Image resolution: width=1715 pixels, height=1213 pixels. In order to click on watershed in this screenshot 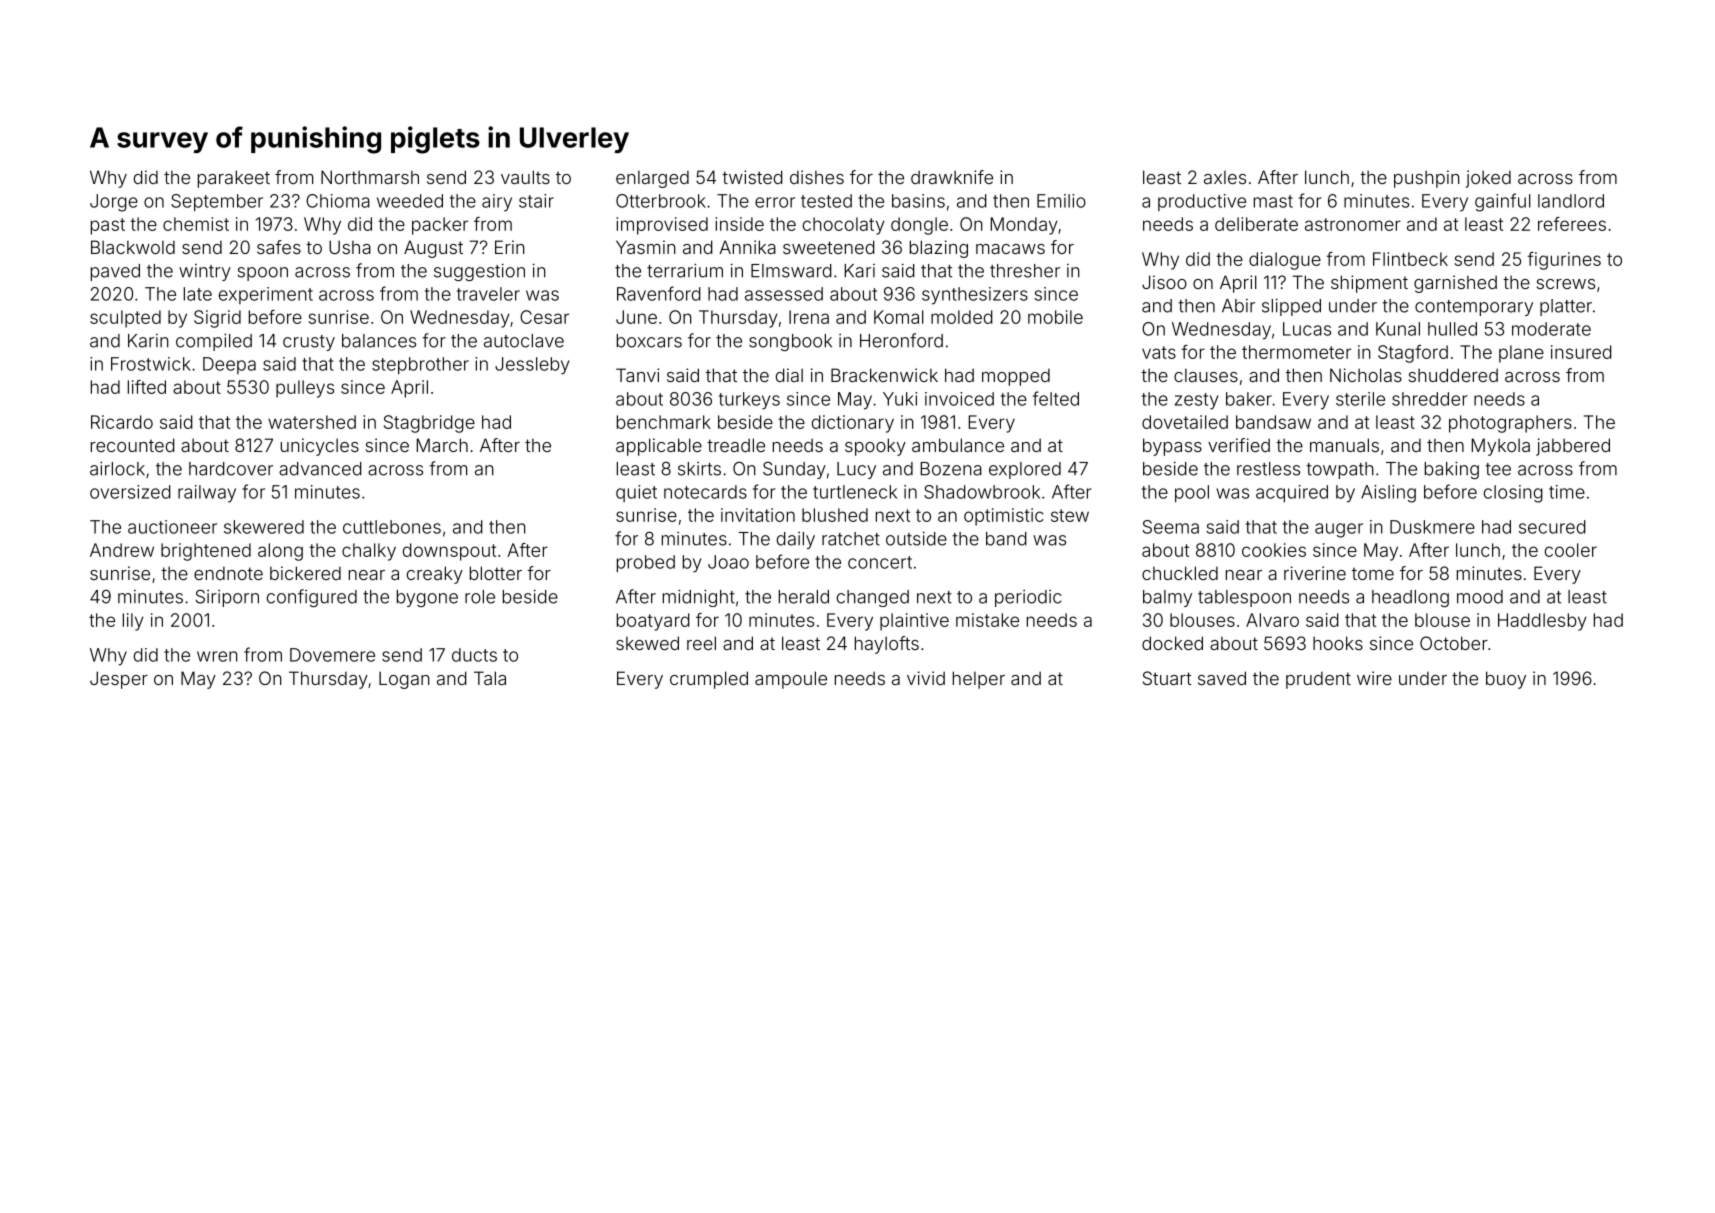, I will do `click(312, 422)`.
